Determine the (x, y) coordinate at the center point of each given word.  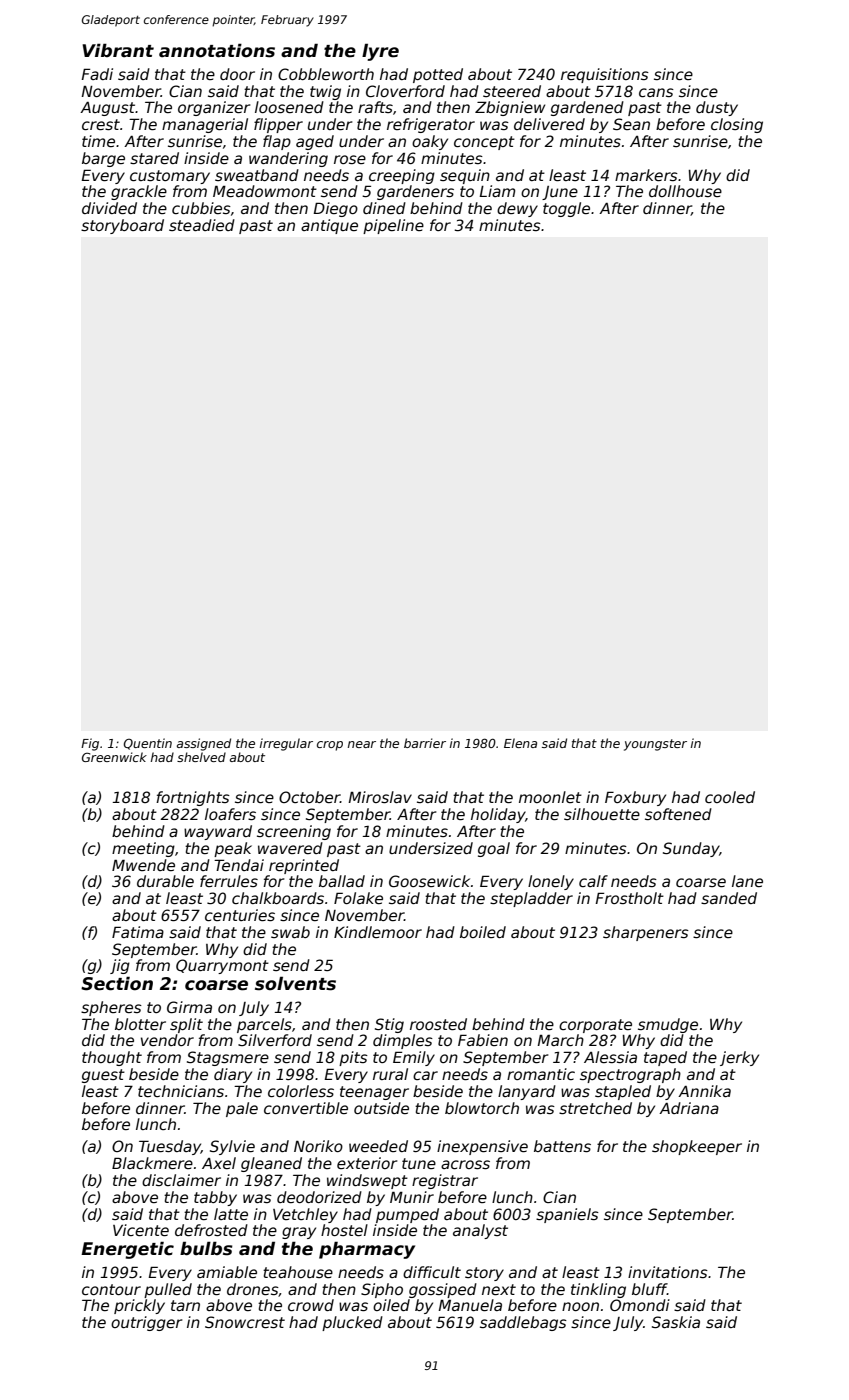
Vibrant (118, 51)
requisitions (605, 75)
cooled (730, 797)
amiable (227, 1272)
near (362, 744)
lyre (380, 52)
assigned (204, 744)
